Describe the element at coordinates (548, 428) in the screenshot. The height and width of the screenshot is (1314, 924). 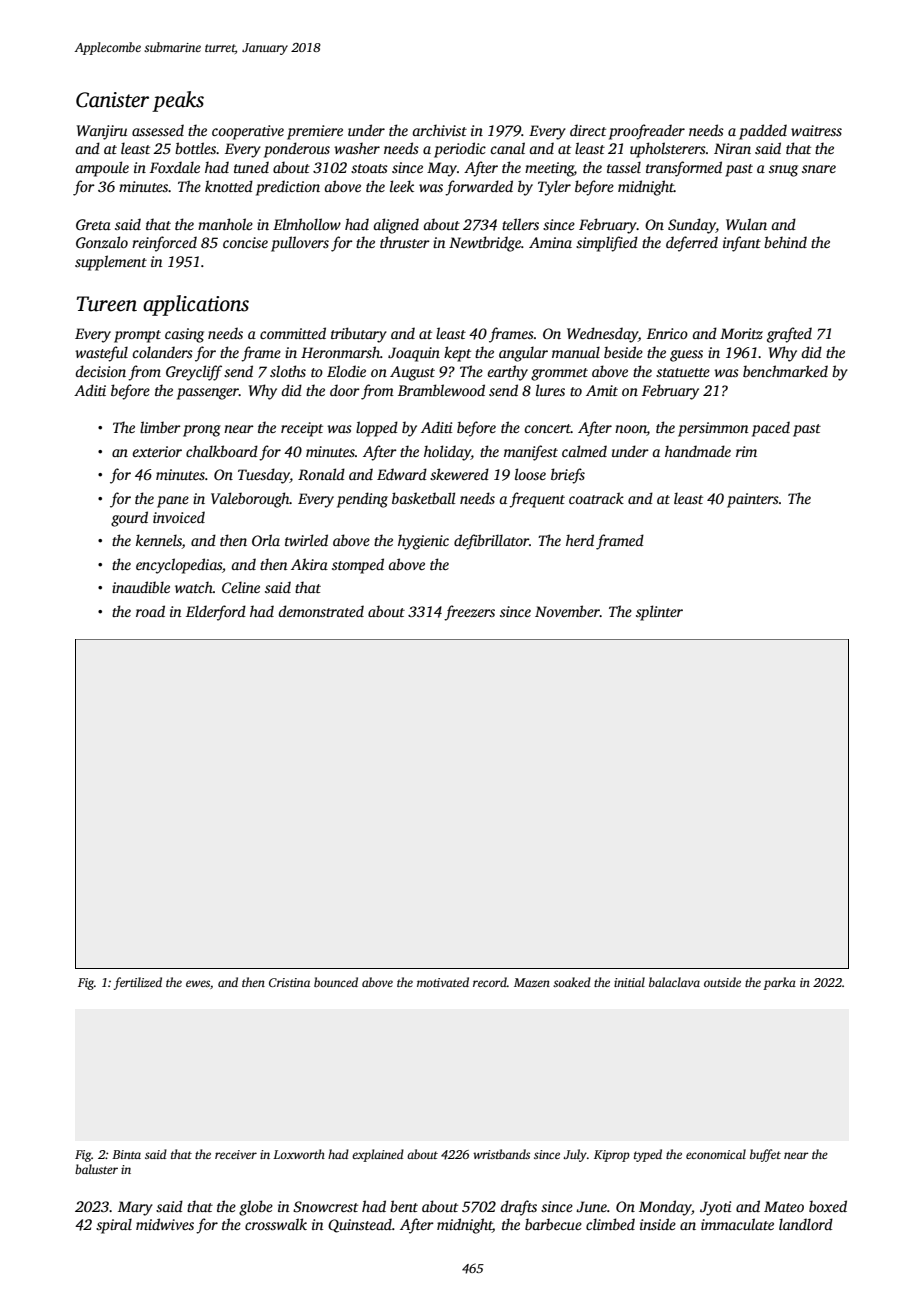
I see `concert` at that location.
